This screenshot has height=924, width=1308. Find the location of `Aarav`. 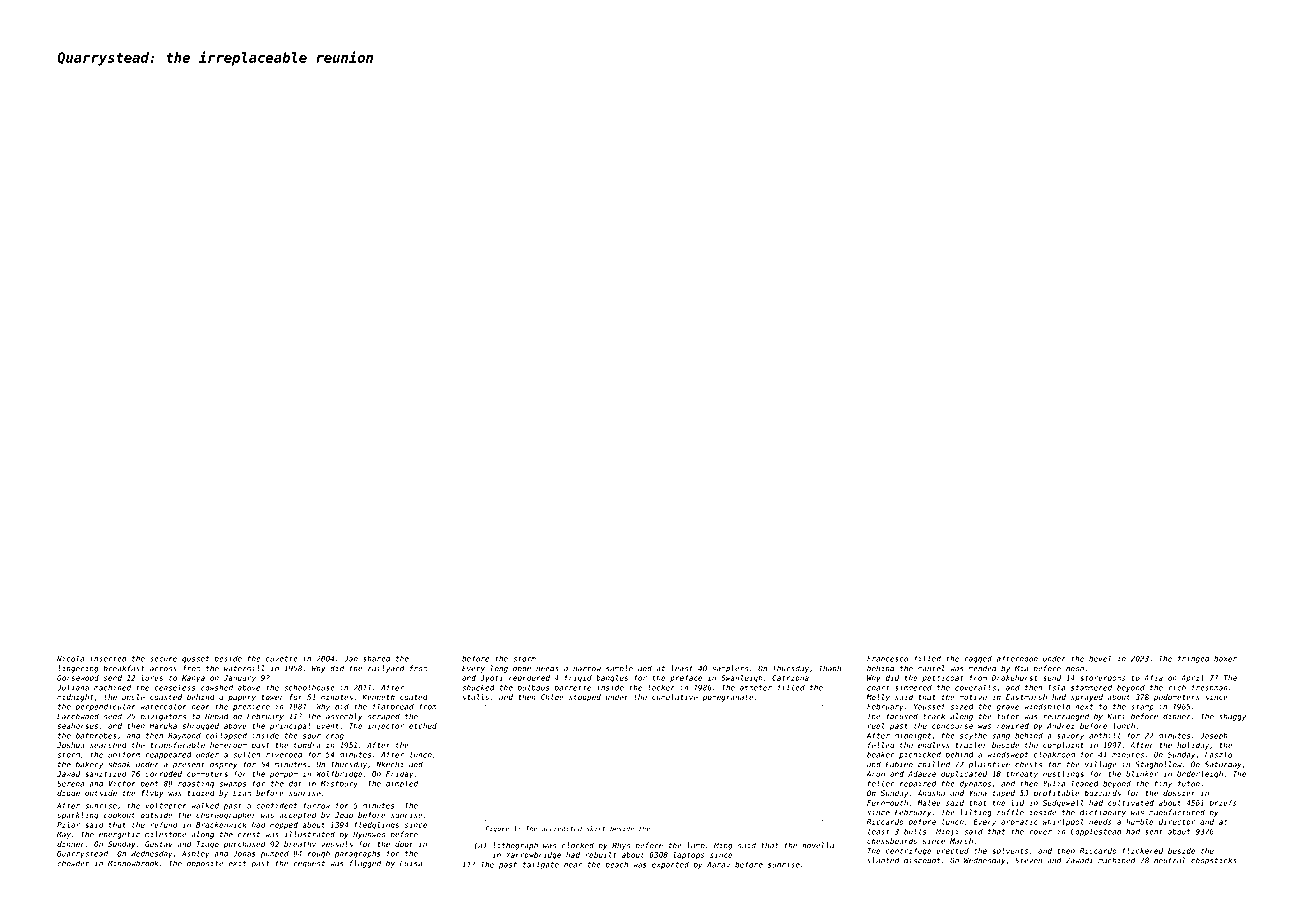

Aarav is located at coordinates (718, 865).
